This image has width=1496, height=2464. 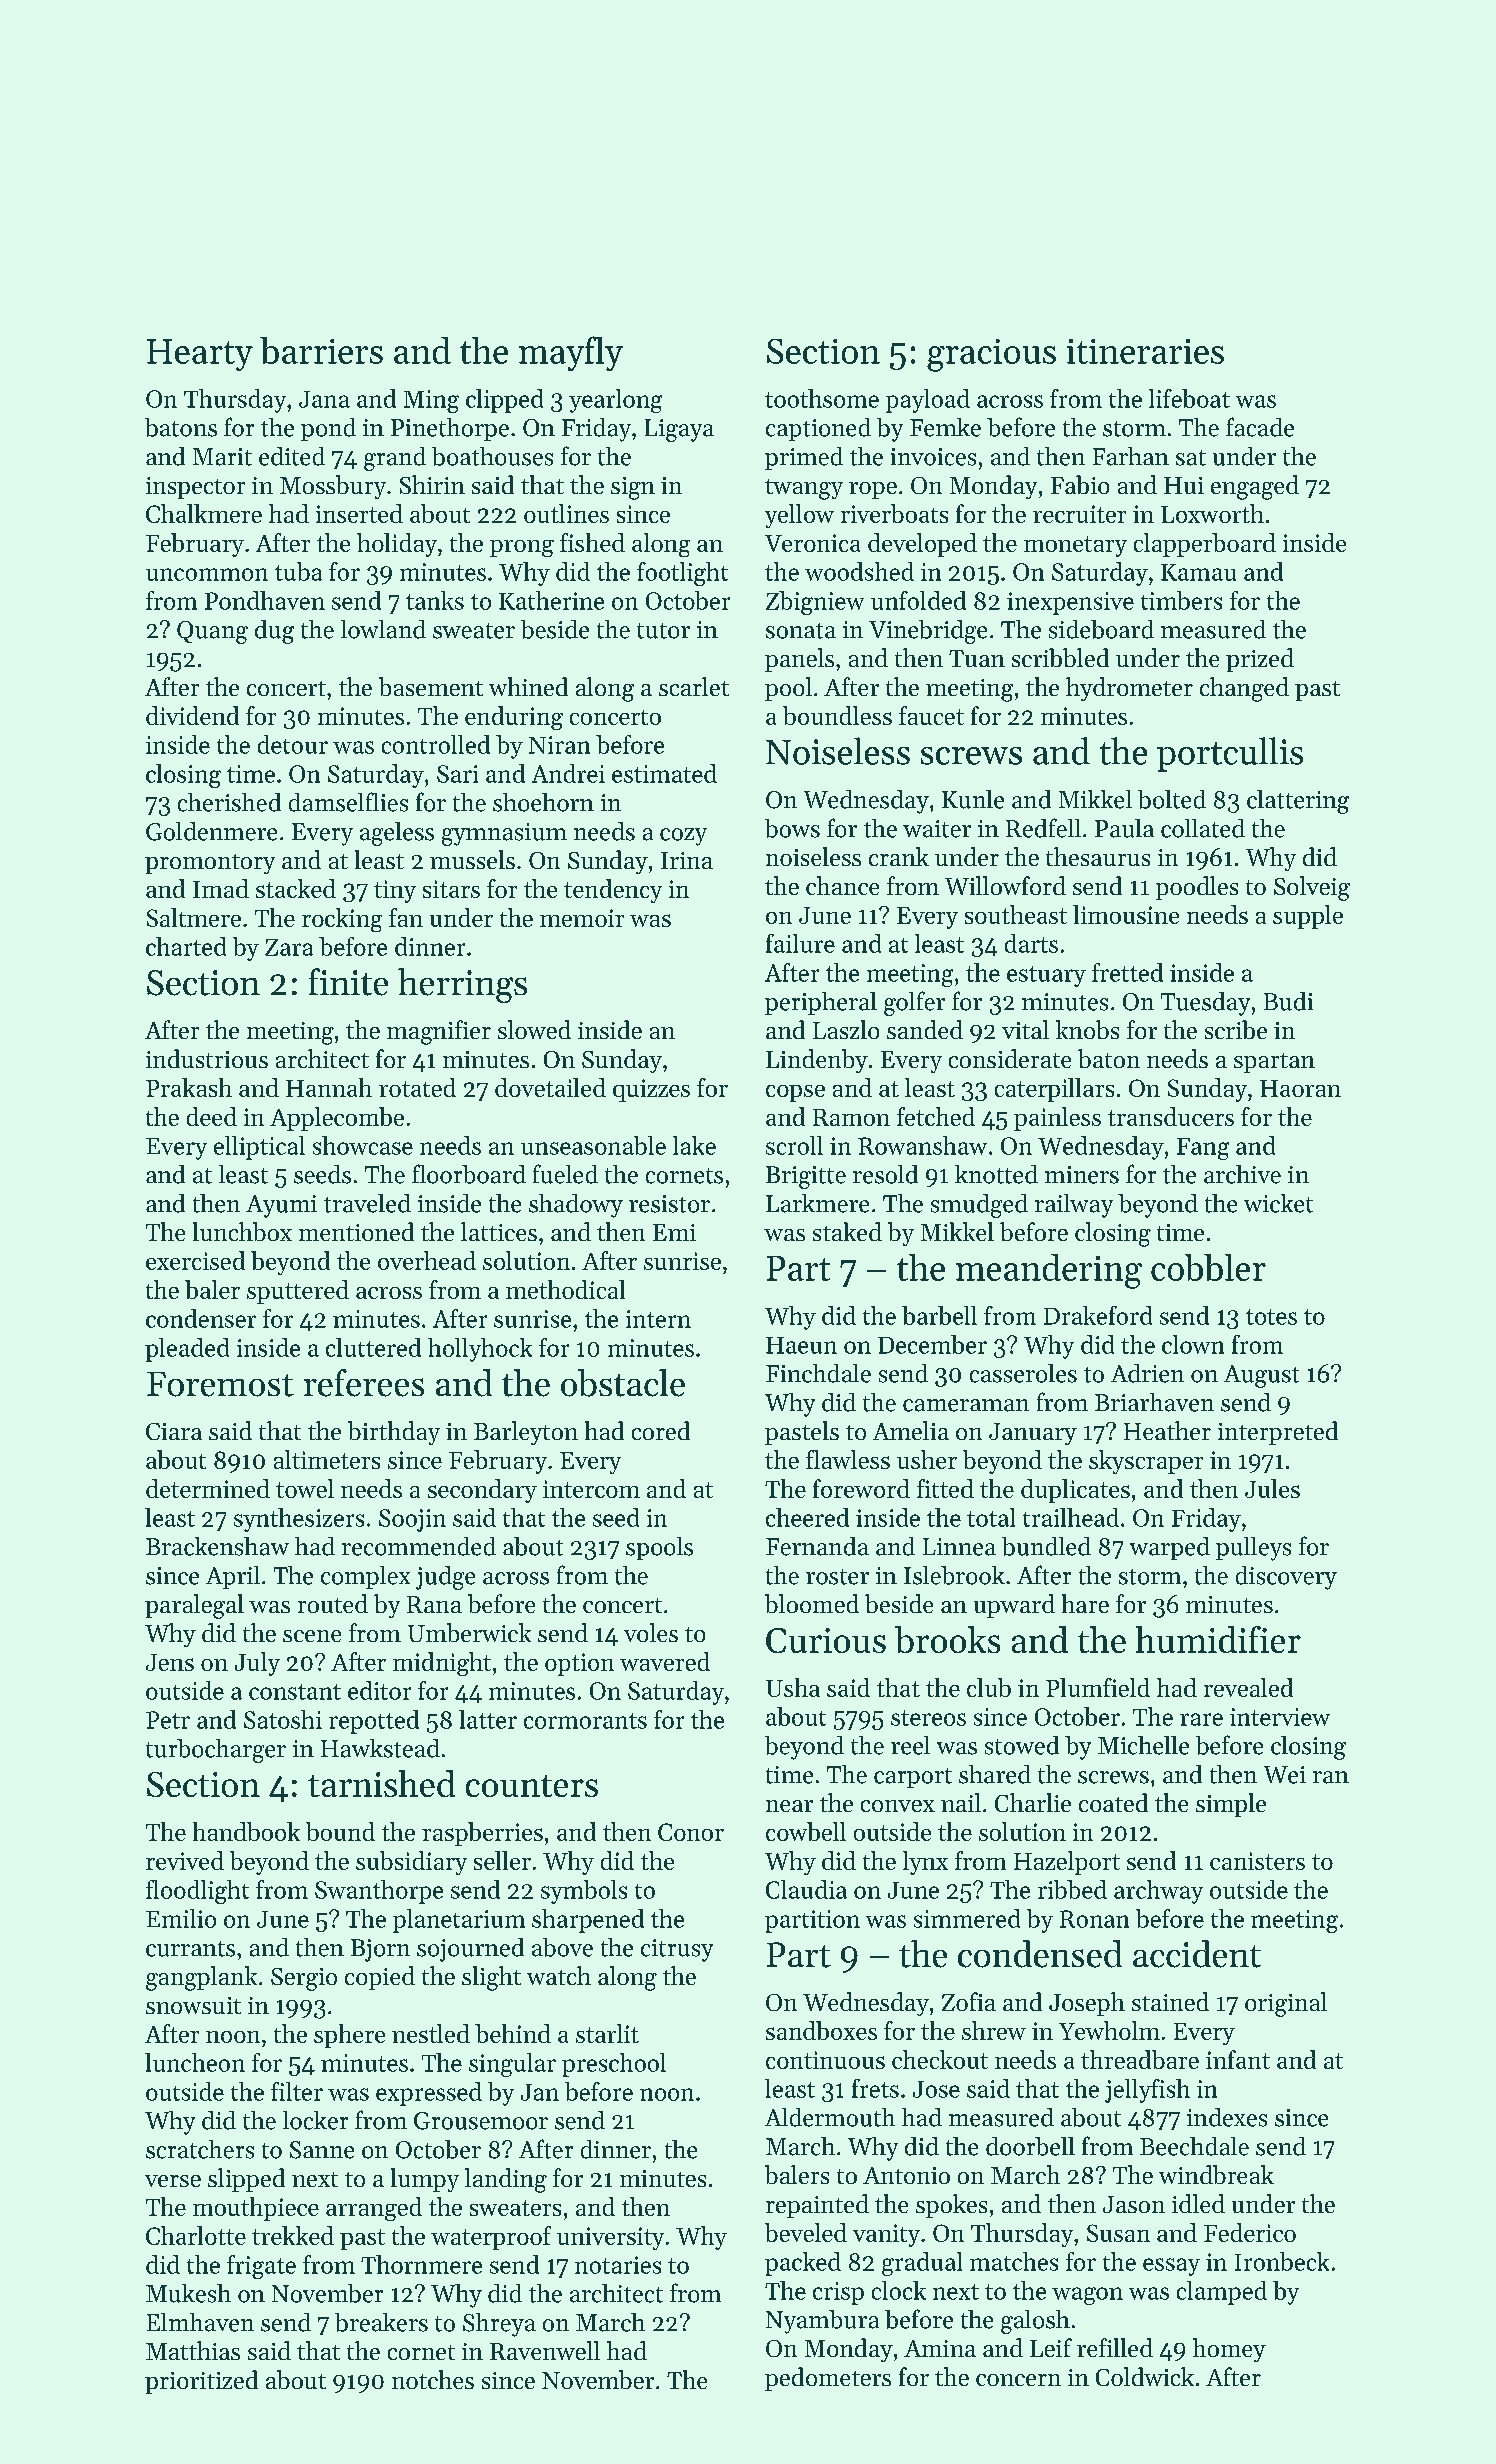 I want to click on rocking, so click(x=342, y=920).
